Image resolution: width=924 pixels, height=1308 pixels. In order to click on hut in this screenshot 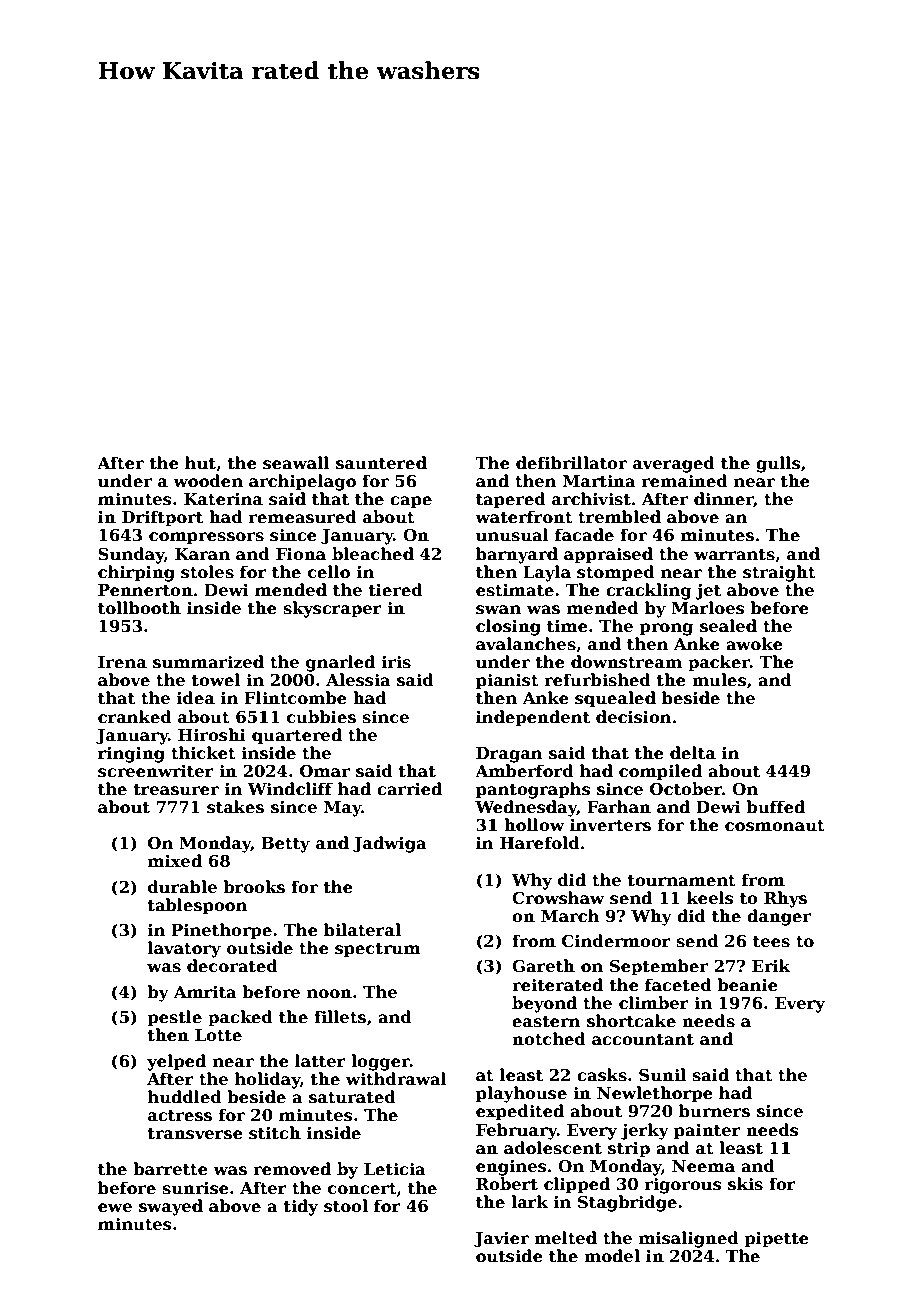, I will do `click(200, 463)`.
